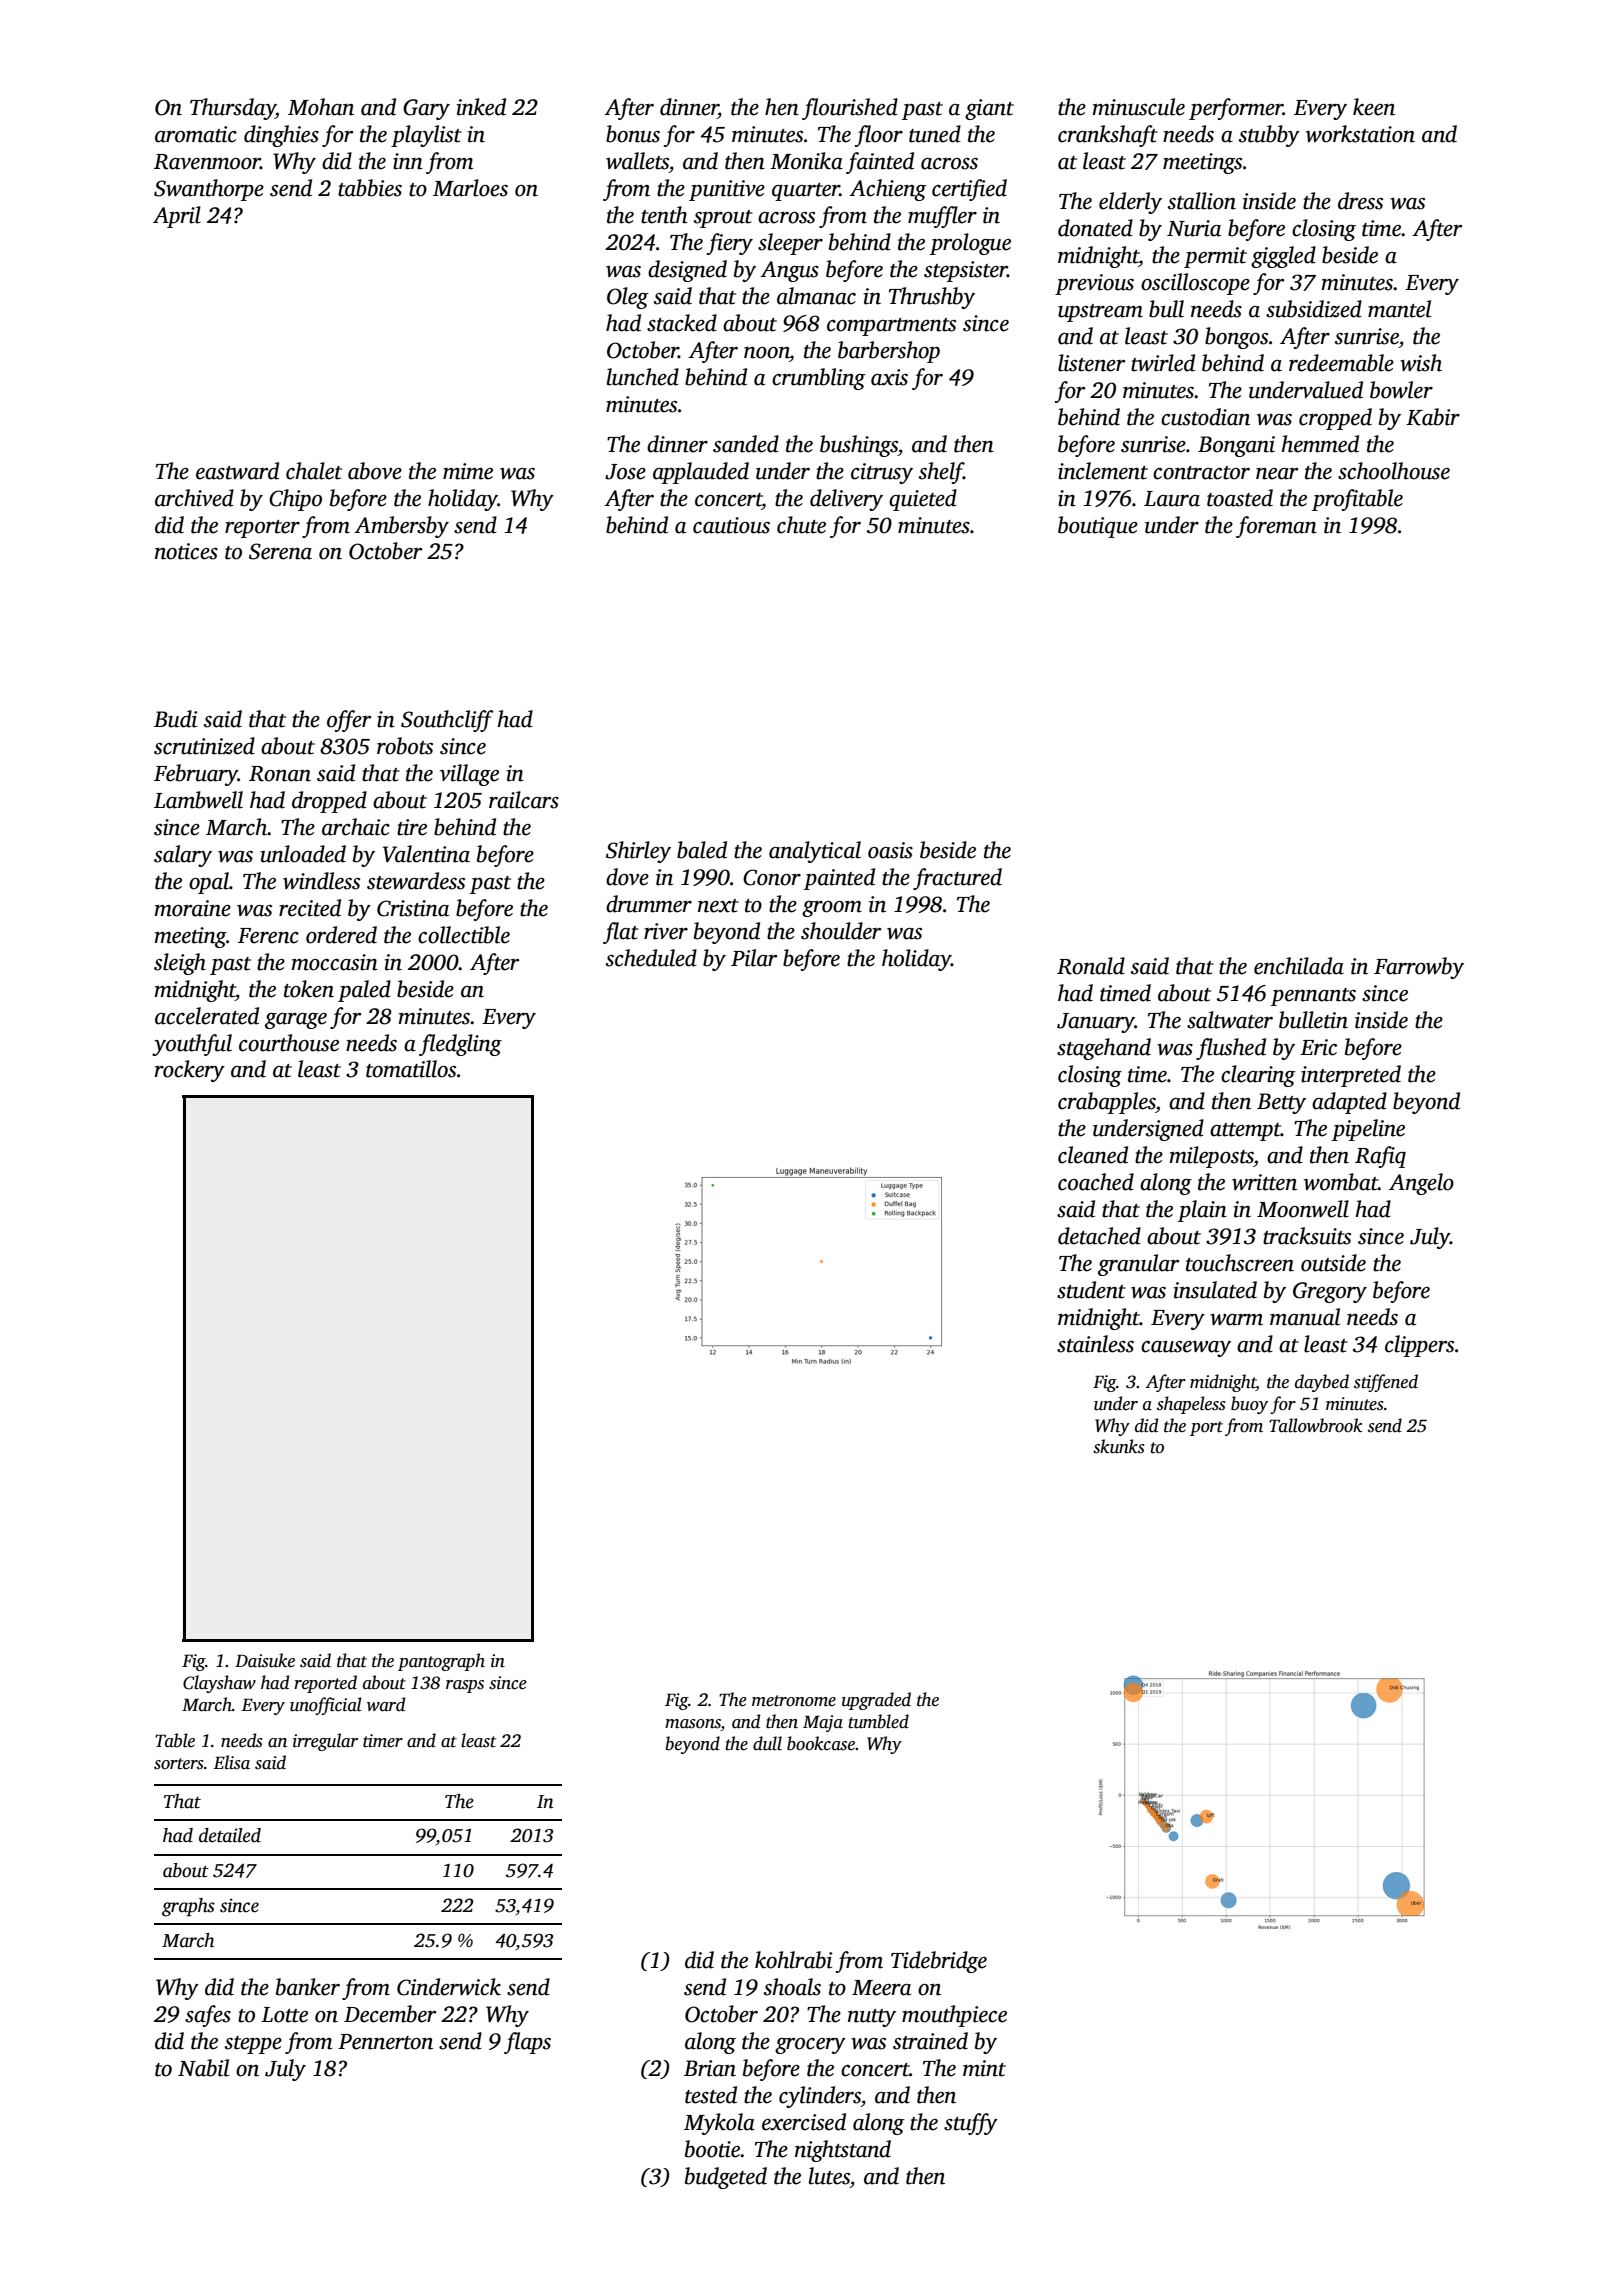 The width and height of the screenshot is (1620, 2292). What do you see at coordinates (1299, 966) in the screenshot?
I see `enchilada` at bounding box center [1299, 966].
